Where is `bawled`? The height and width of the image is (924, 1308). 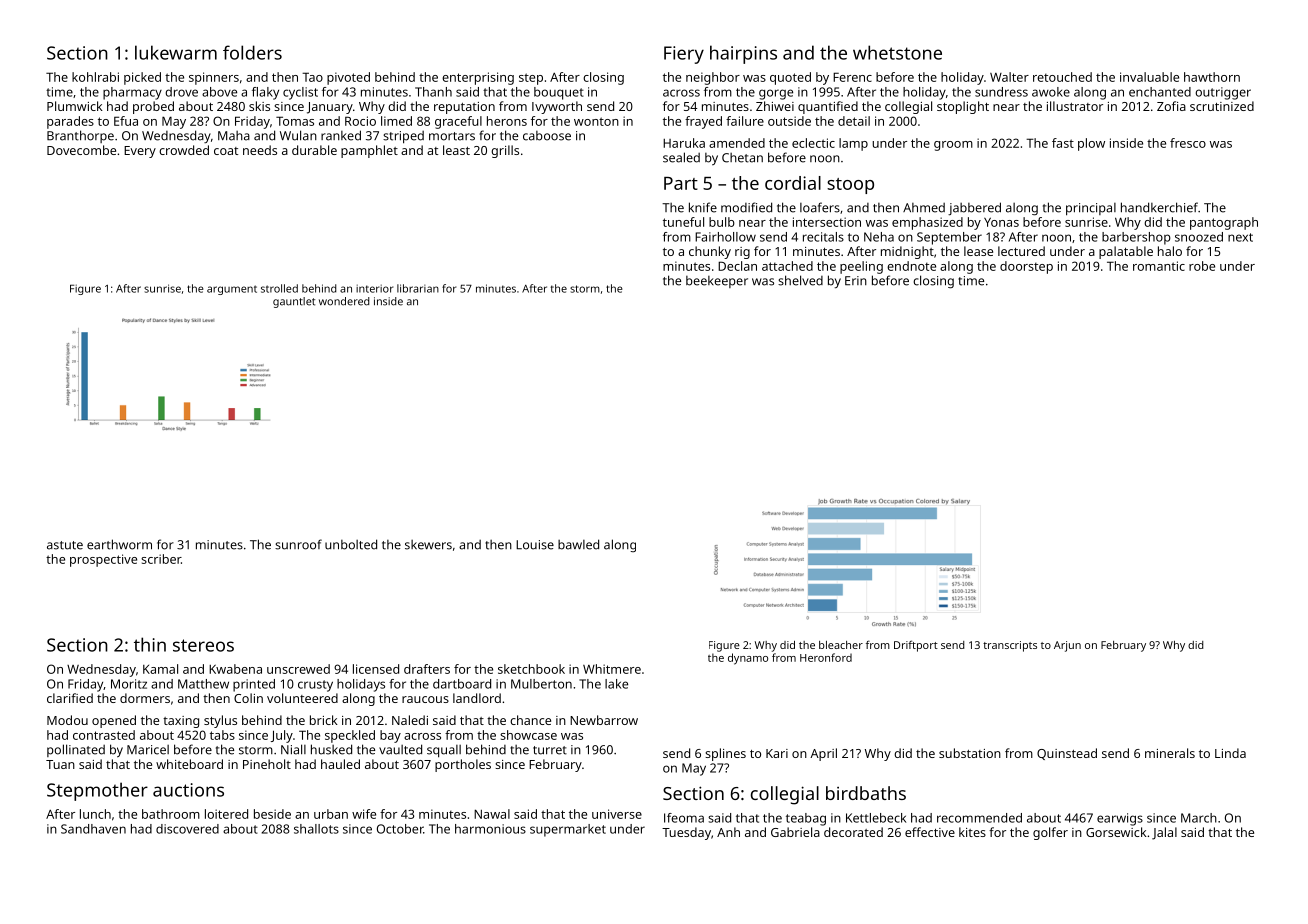
bawled is located at coordinates (578, 544).
